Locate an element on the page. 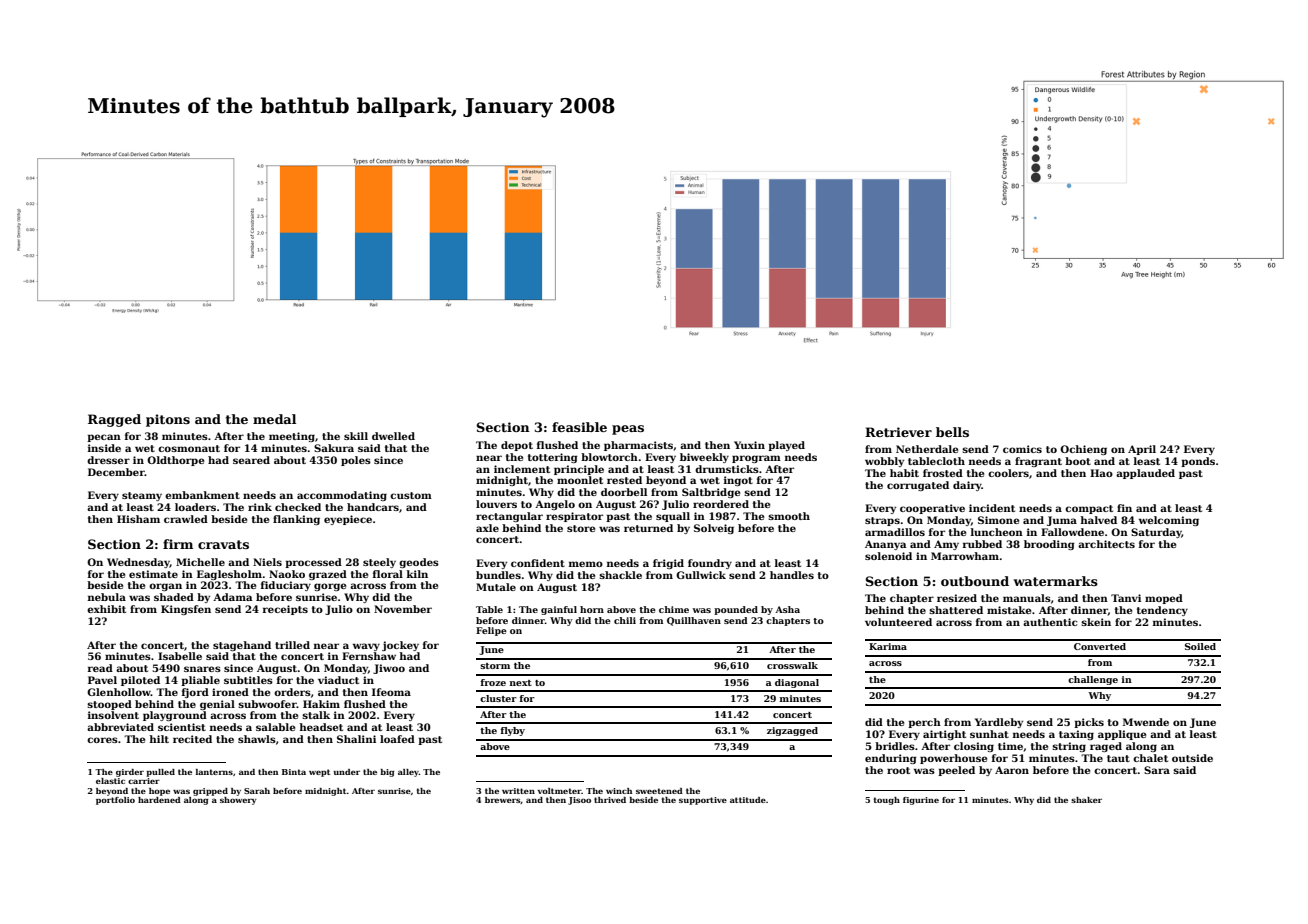 The width and height of the page is (1308, 924). pitons is located at coordinates (168, 420).
